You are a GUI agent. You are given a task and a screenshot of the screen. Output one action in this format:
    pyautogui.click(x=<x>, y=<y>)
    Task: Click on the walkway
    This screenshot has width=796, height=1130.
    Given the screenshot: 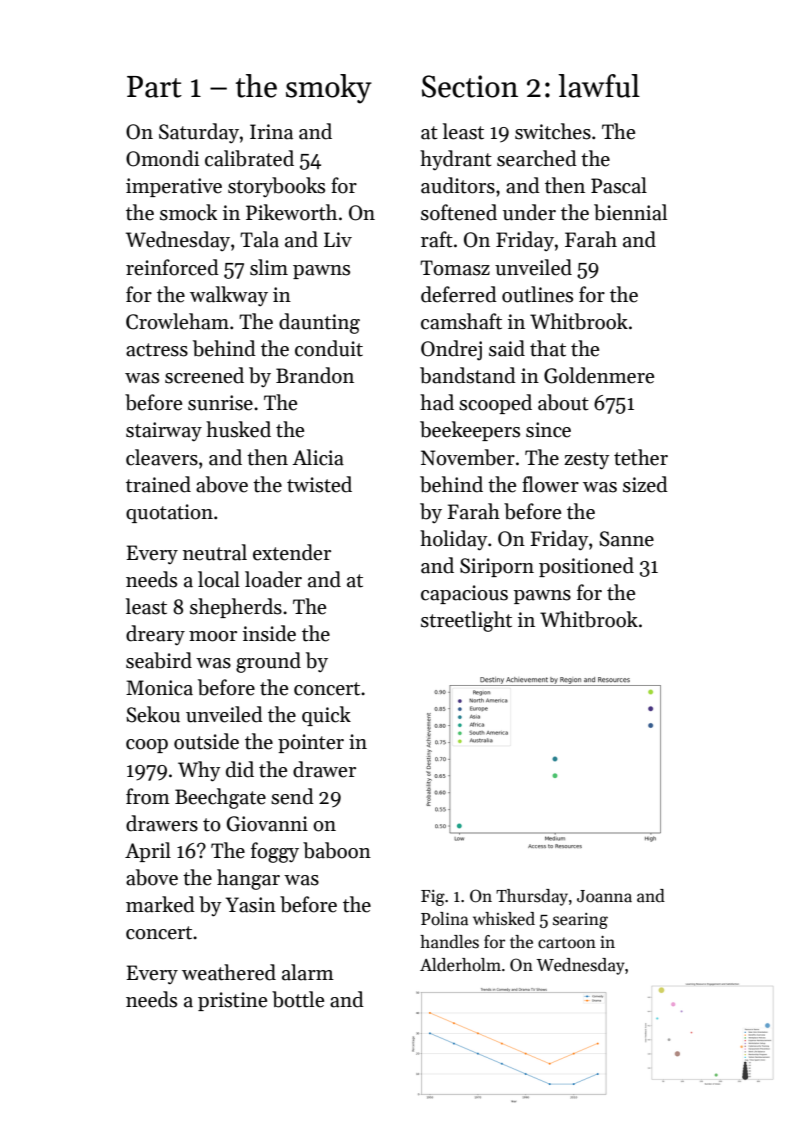 What is the action you would take?
    pyautogui.click(x=229, y=296)
